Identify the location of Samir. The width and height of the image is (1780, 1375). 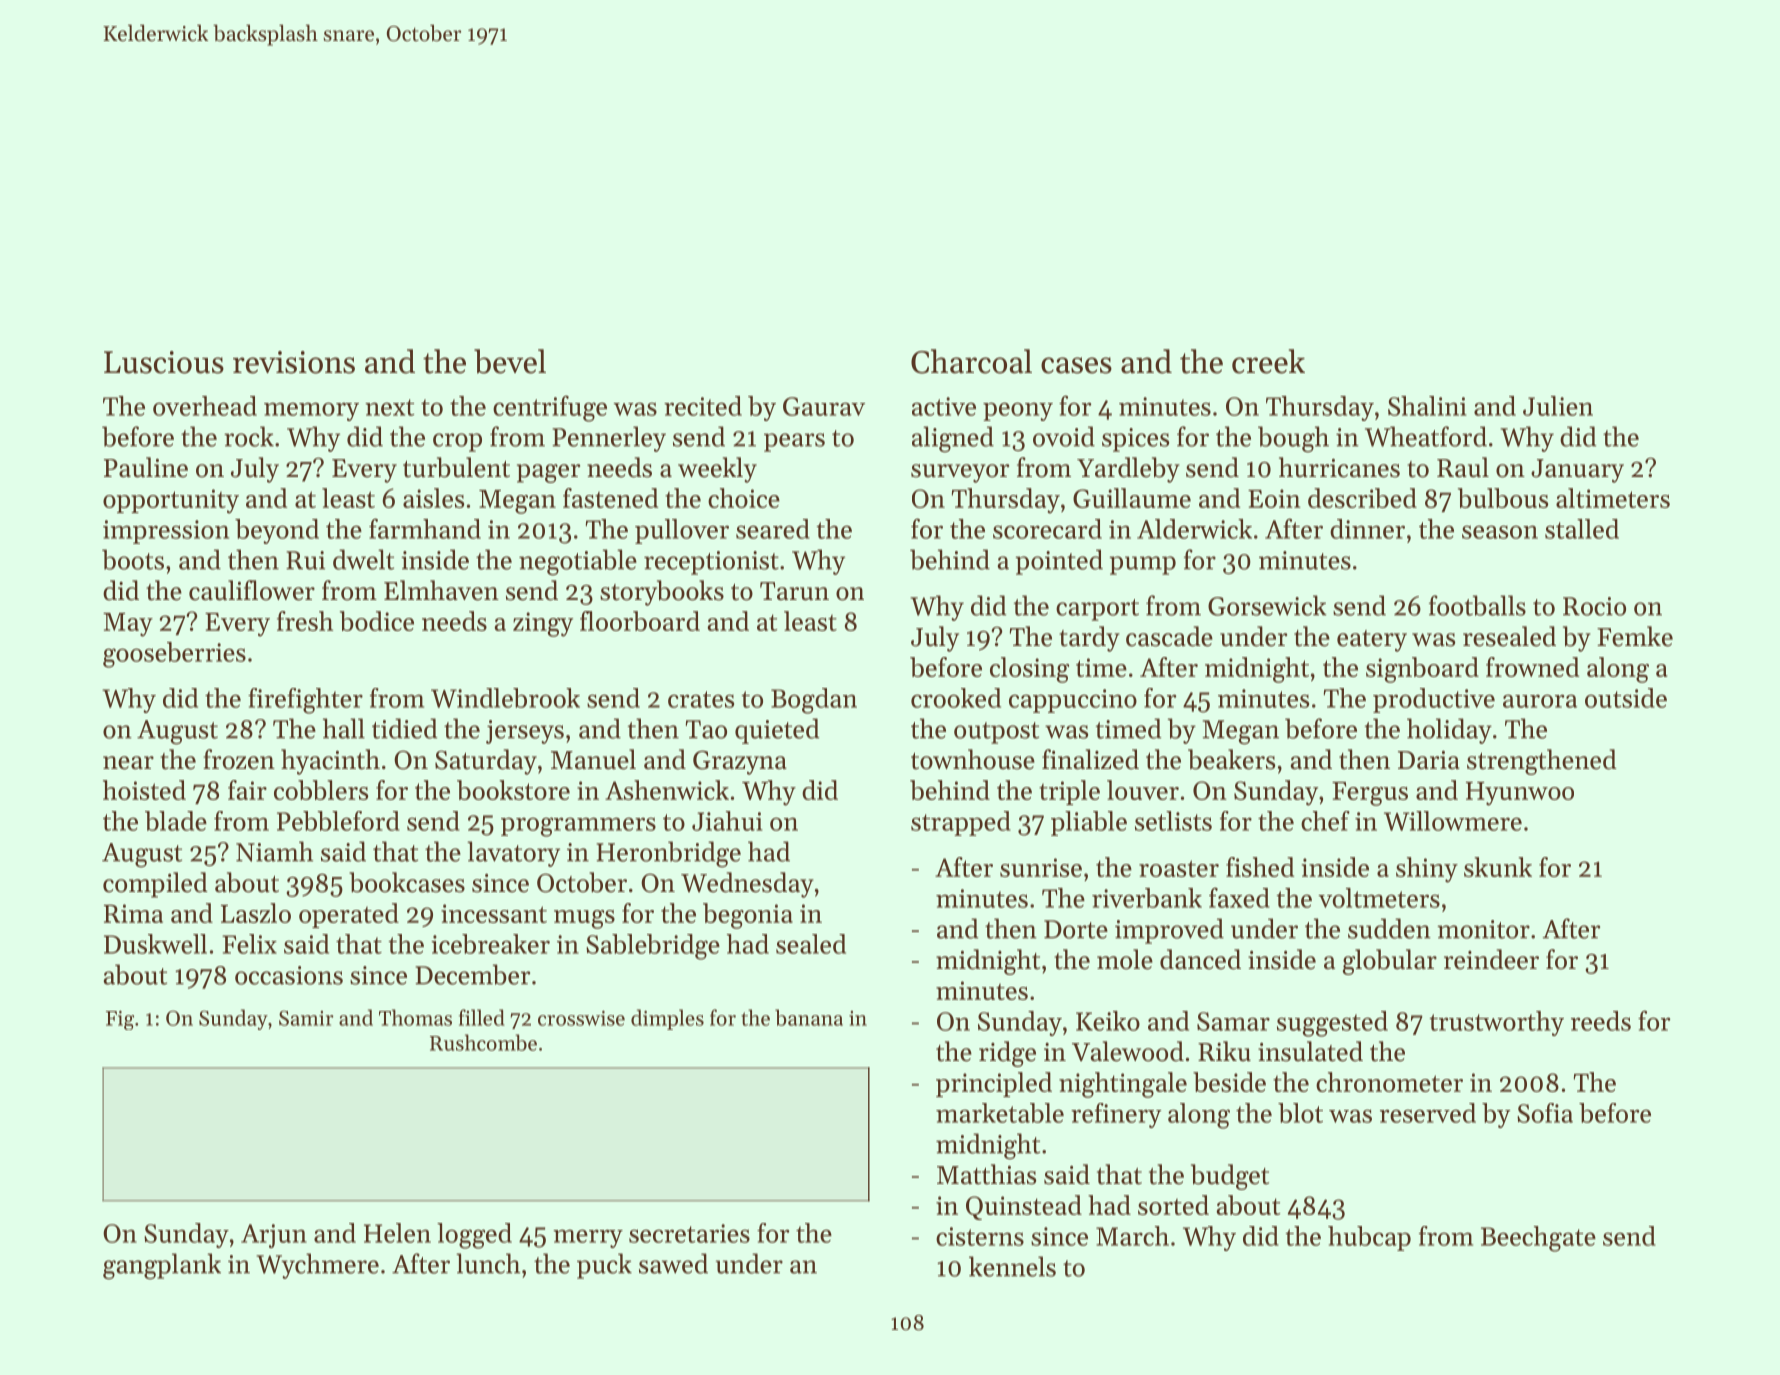
(306, 1018).
